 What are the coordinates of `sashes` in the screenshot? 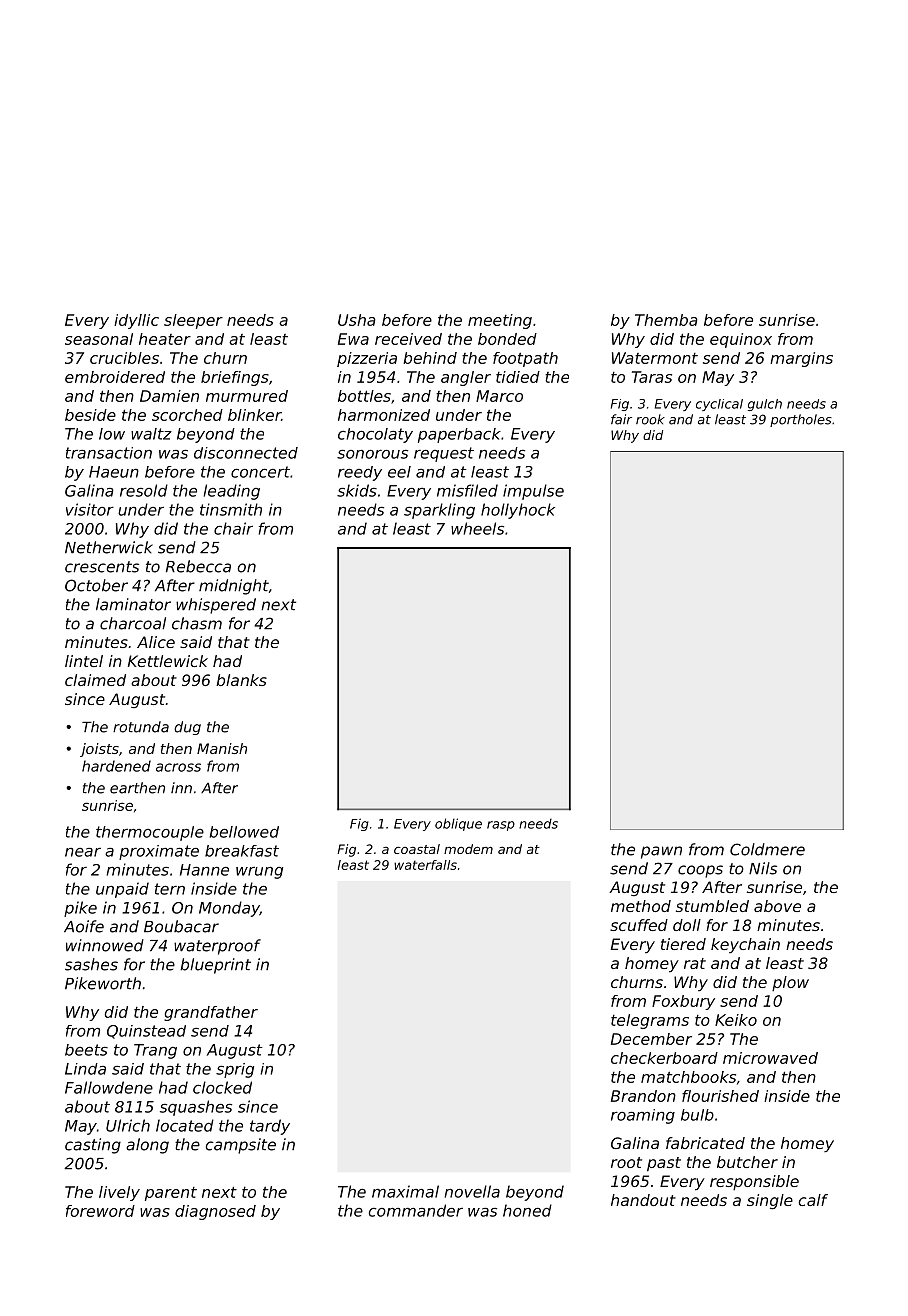 It's located at (91, 964).
